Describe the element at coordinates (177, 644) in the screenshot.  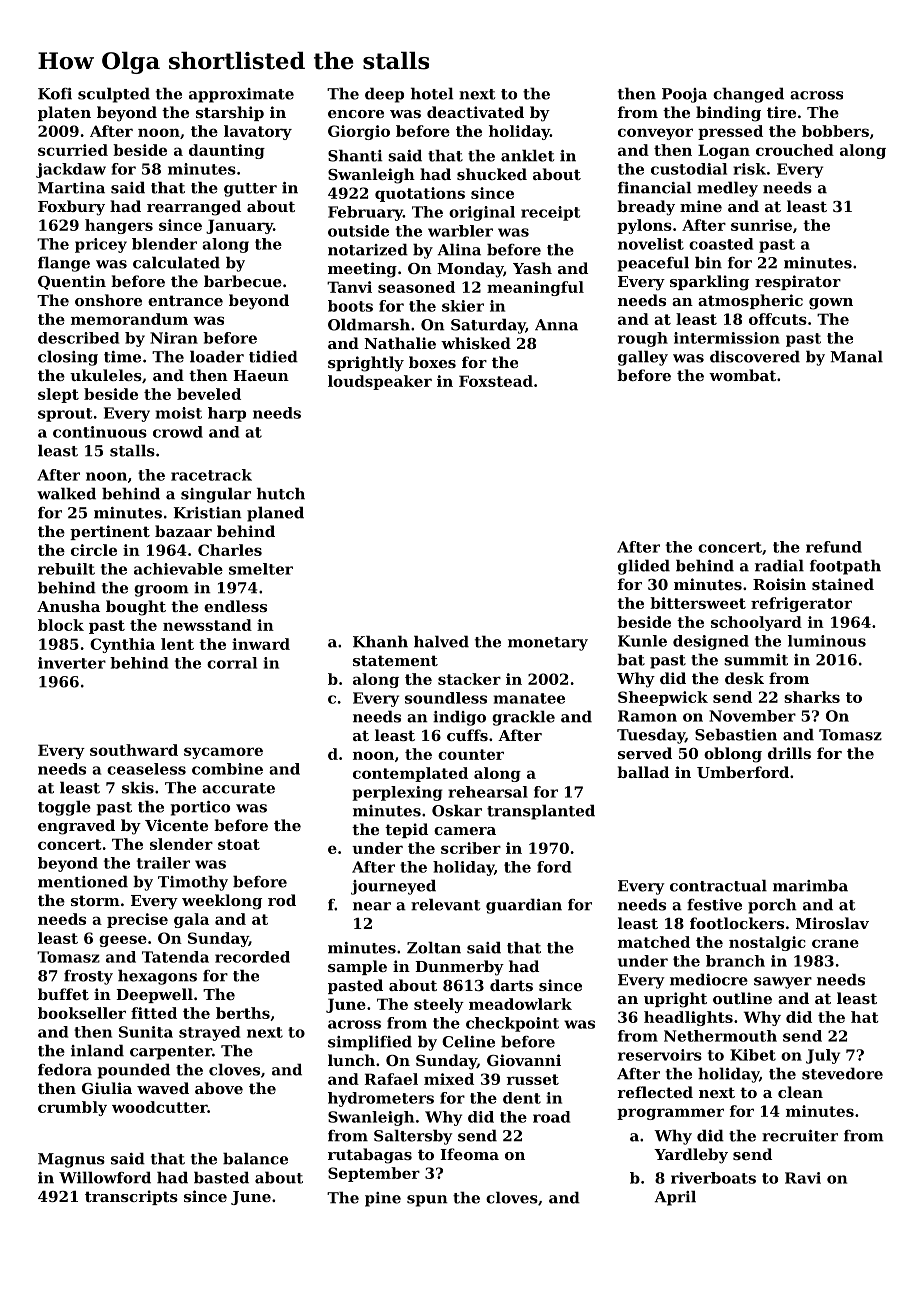
I see `lent` at that location.
